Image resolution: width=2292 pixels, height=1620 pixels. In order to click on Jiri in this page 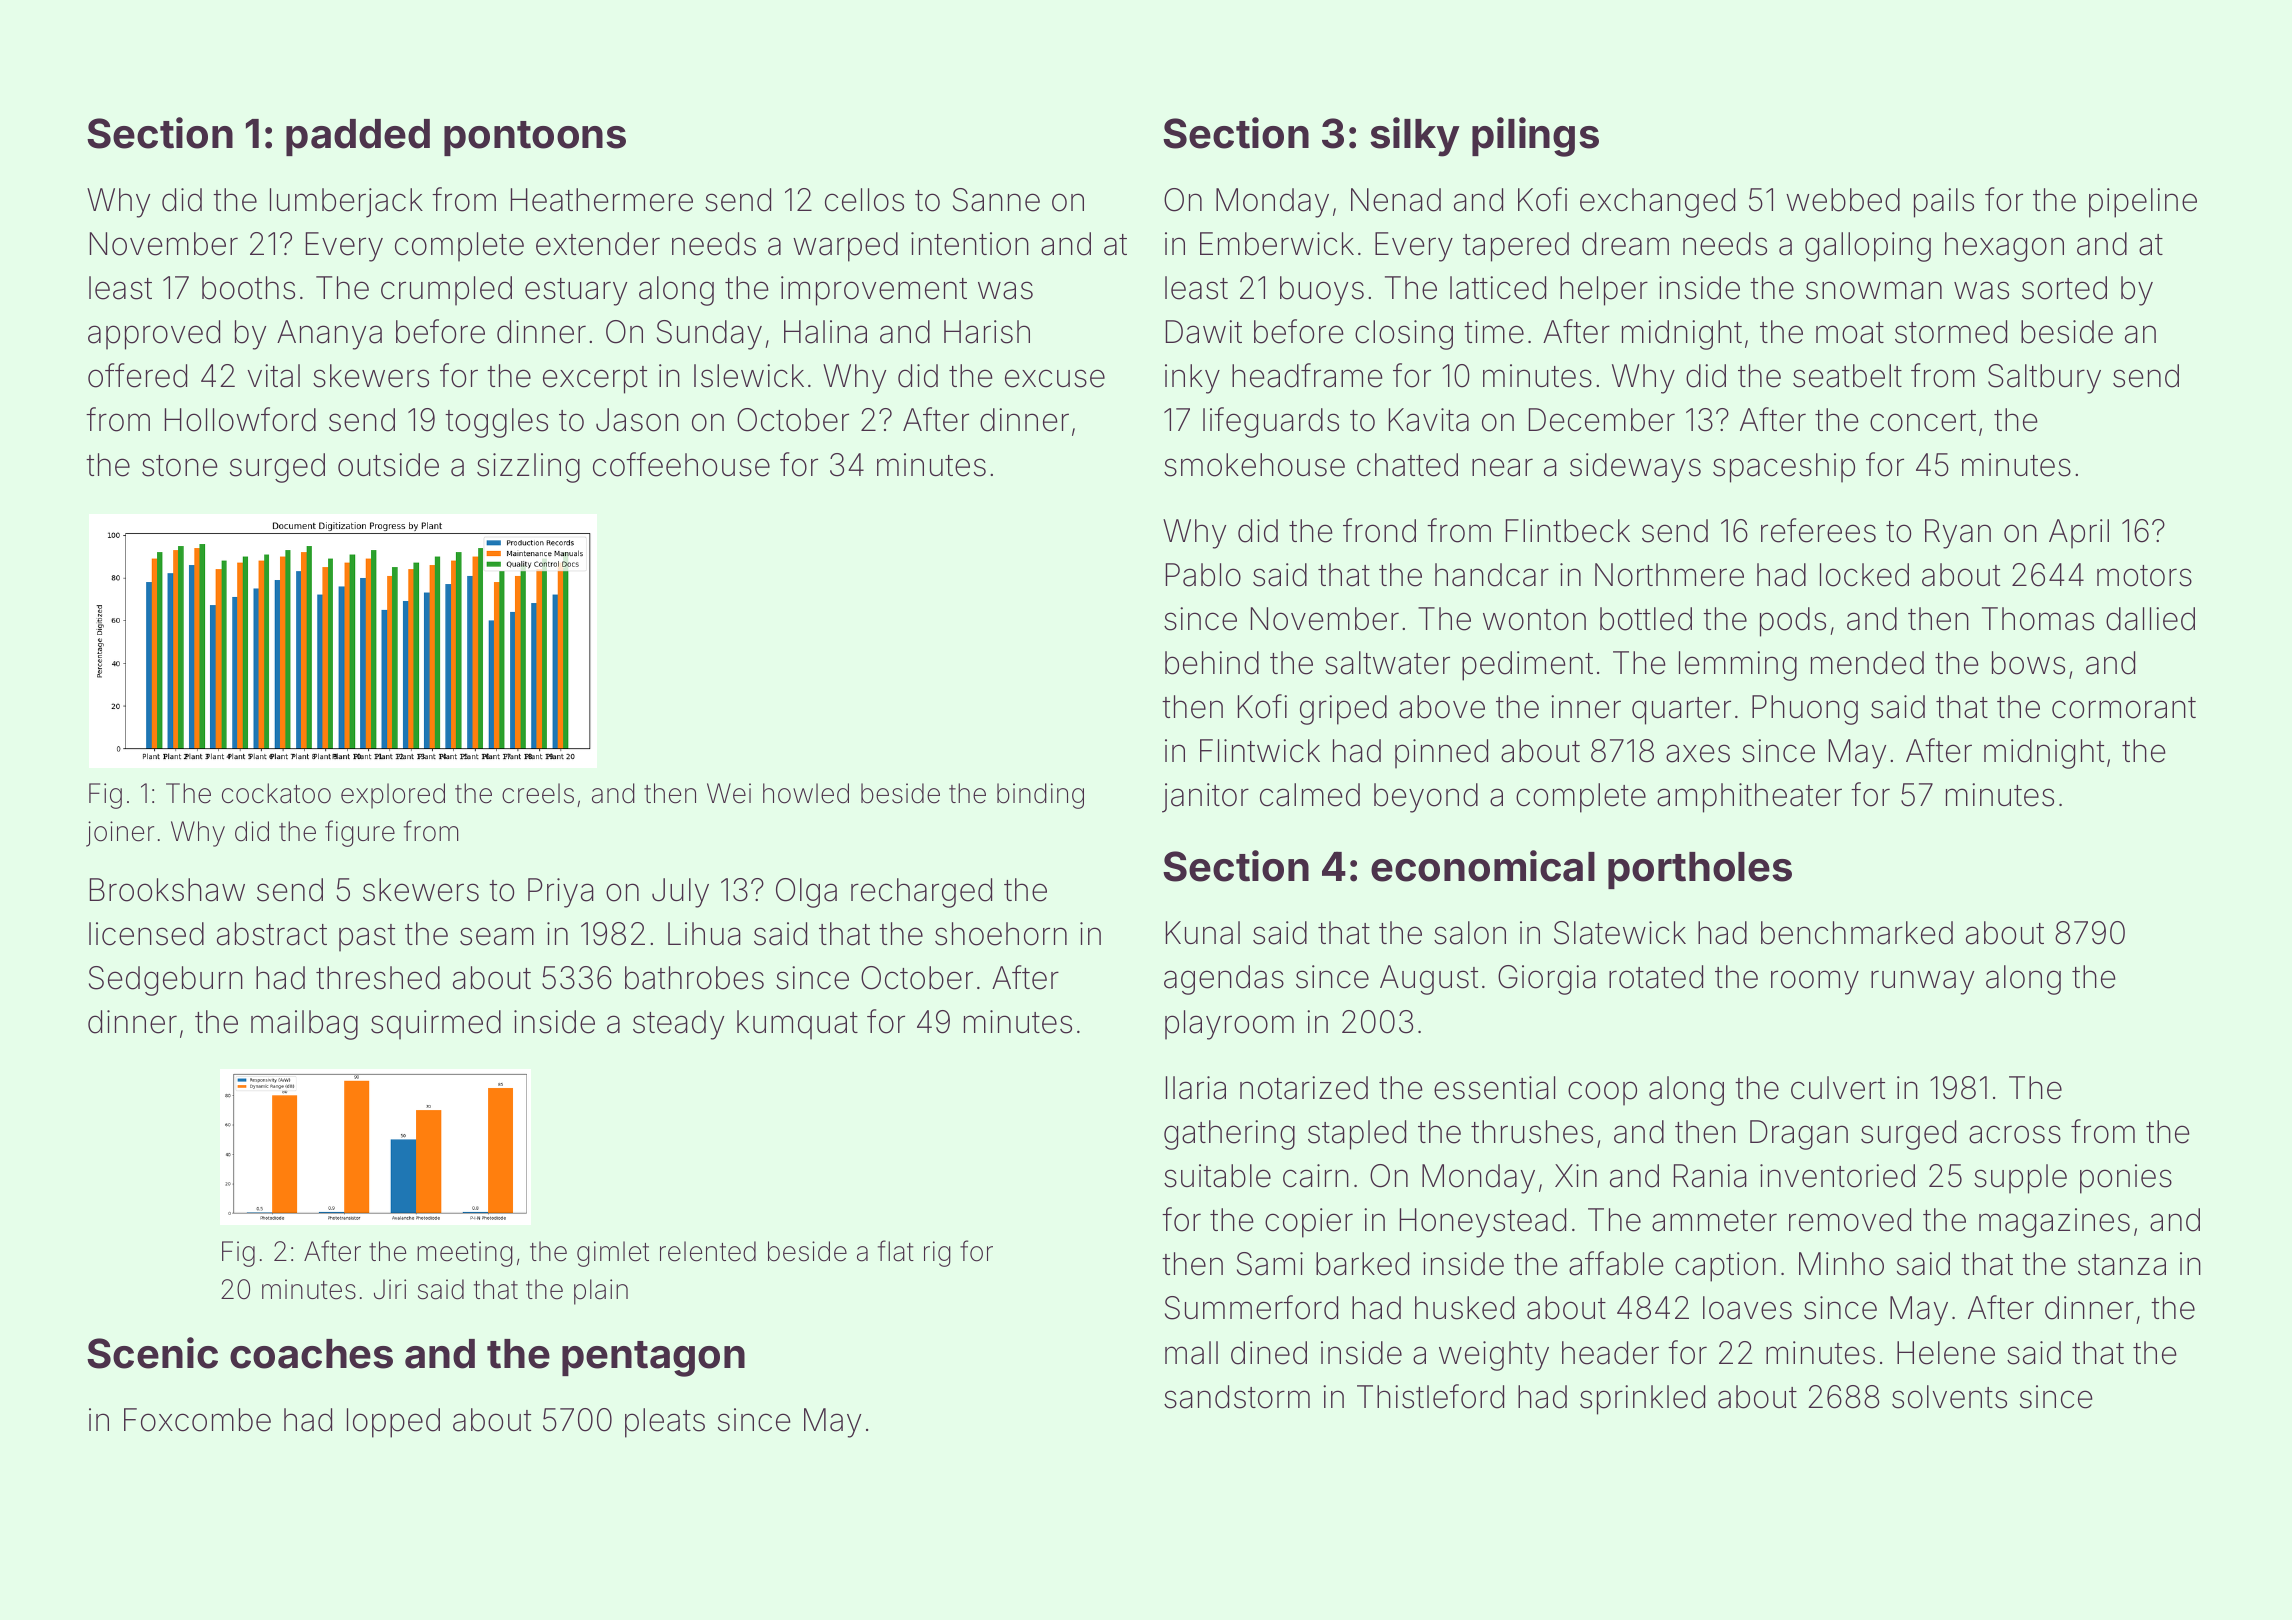, I will do `click(390, 1289)`.
